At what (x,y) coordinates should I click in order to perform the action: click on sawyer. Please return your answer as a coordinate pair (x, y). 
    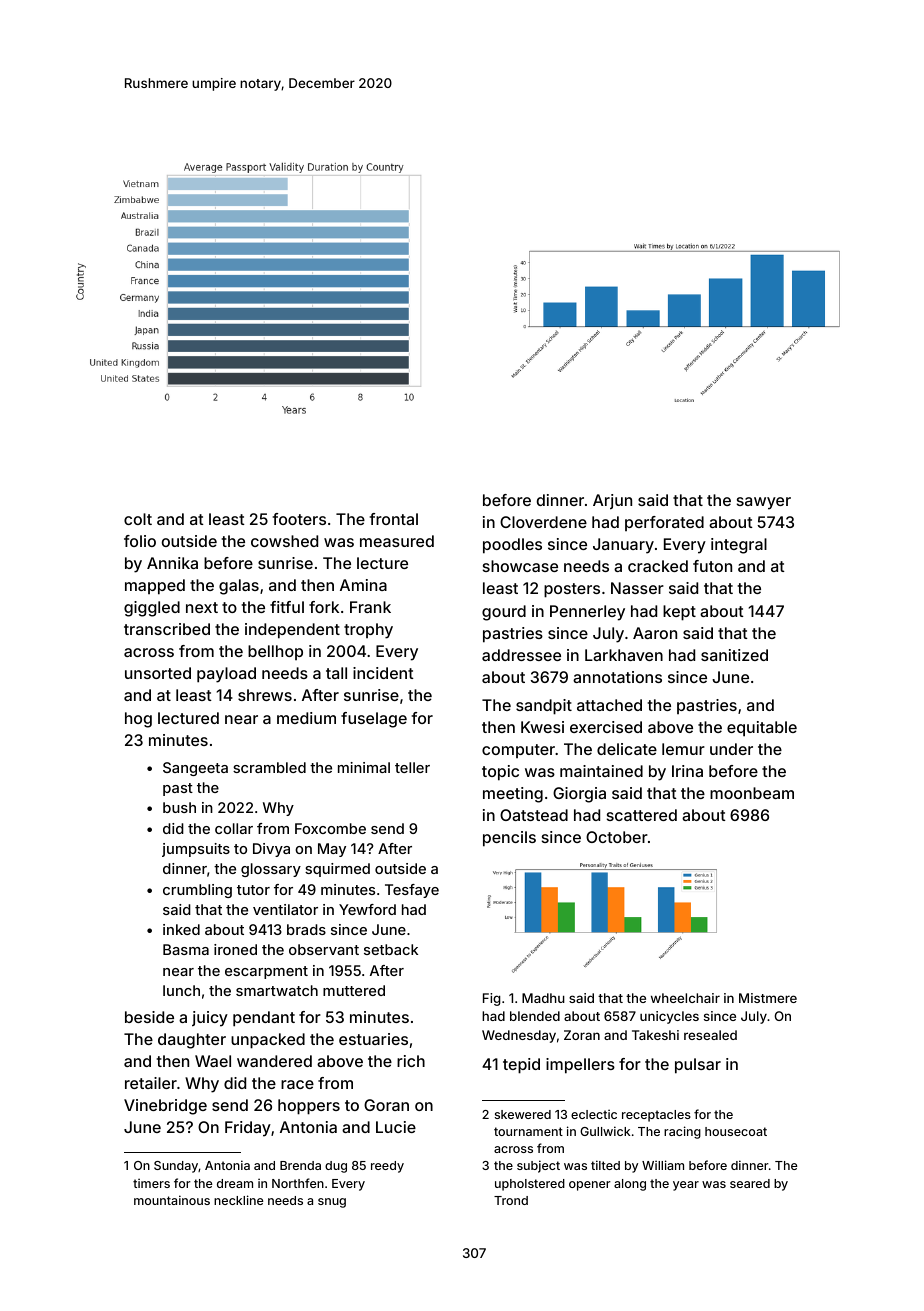
    Looking at the image, I should click on (764, 503).
